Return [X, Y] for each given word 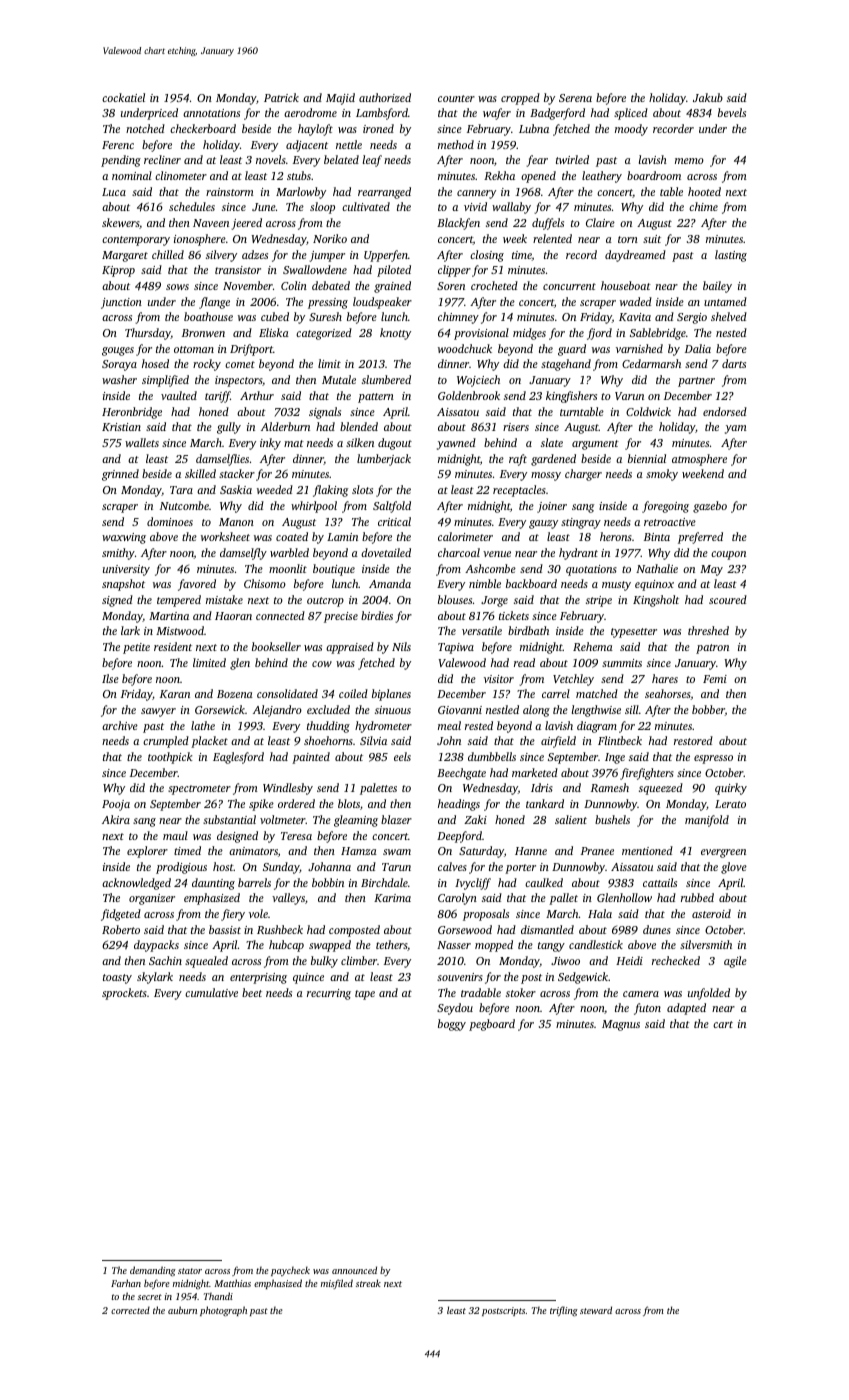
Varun [629, 396]
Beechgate [461, 774]
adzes [255, 254]
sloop [322, 208]
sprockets [124, 994]
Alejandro [277, 711]
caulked [544, 882]
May [711, 570]
